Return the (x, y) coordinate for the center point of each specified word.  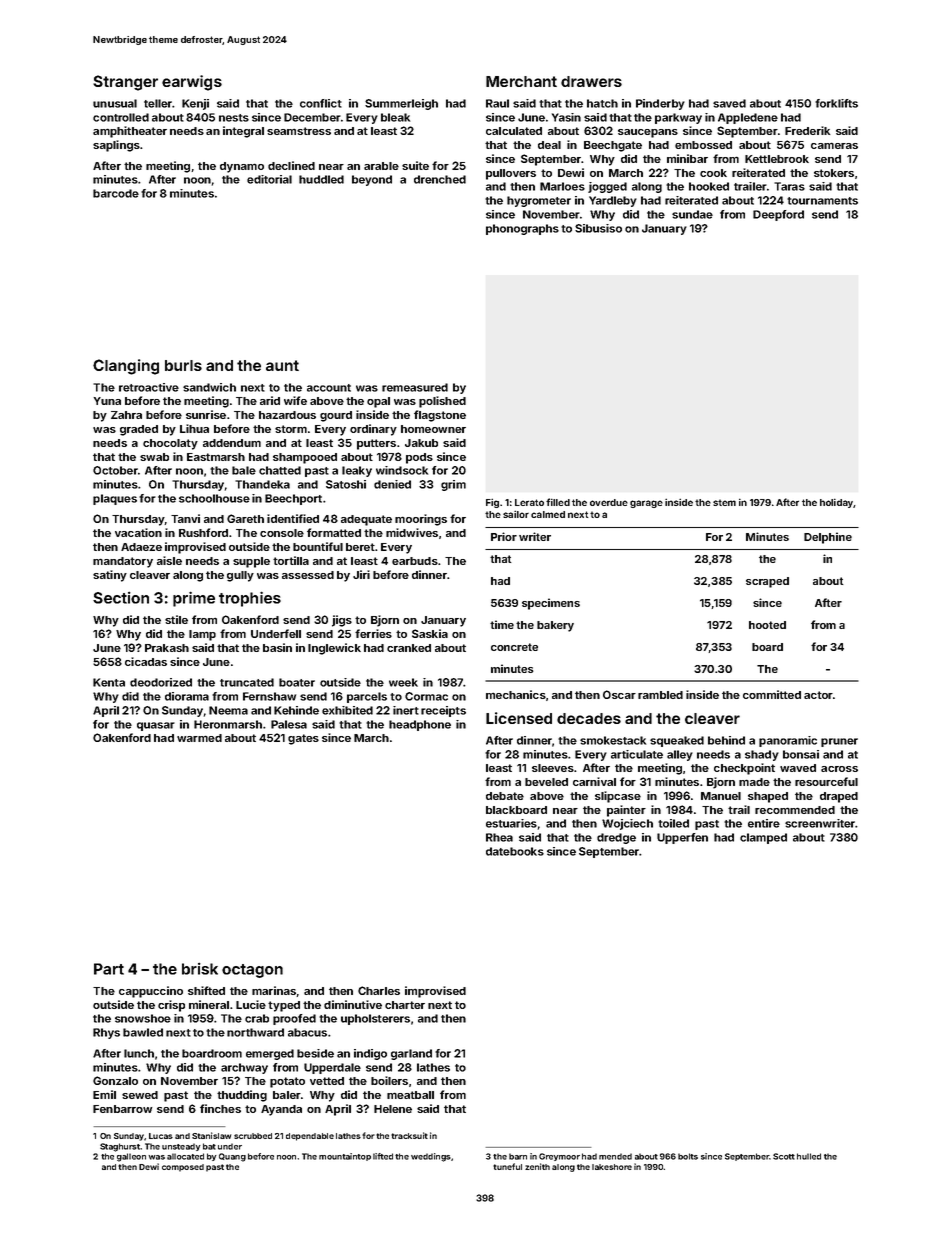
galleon (131, 1157)
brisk (200, 969)
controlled (121, 117)
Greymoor (559, 1157)
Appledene (748, 118)
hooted (767, 625)
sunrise (206, 414)
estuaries (511, 823)
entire (764, 823)
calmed (548, 514)
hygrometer (539, 201)
